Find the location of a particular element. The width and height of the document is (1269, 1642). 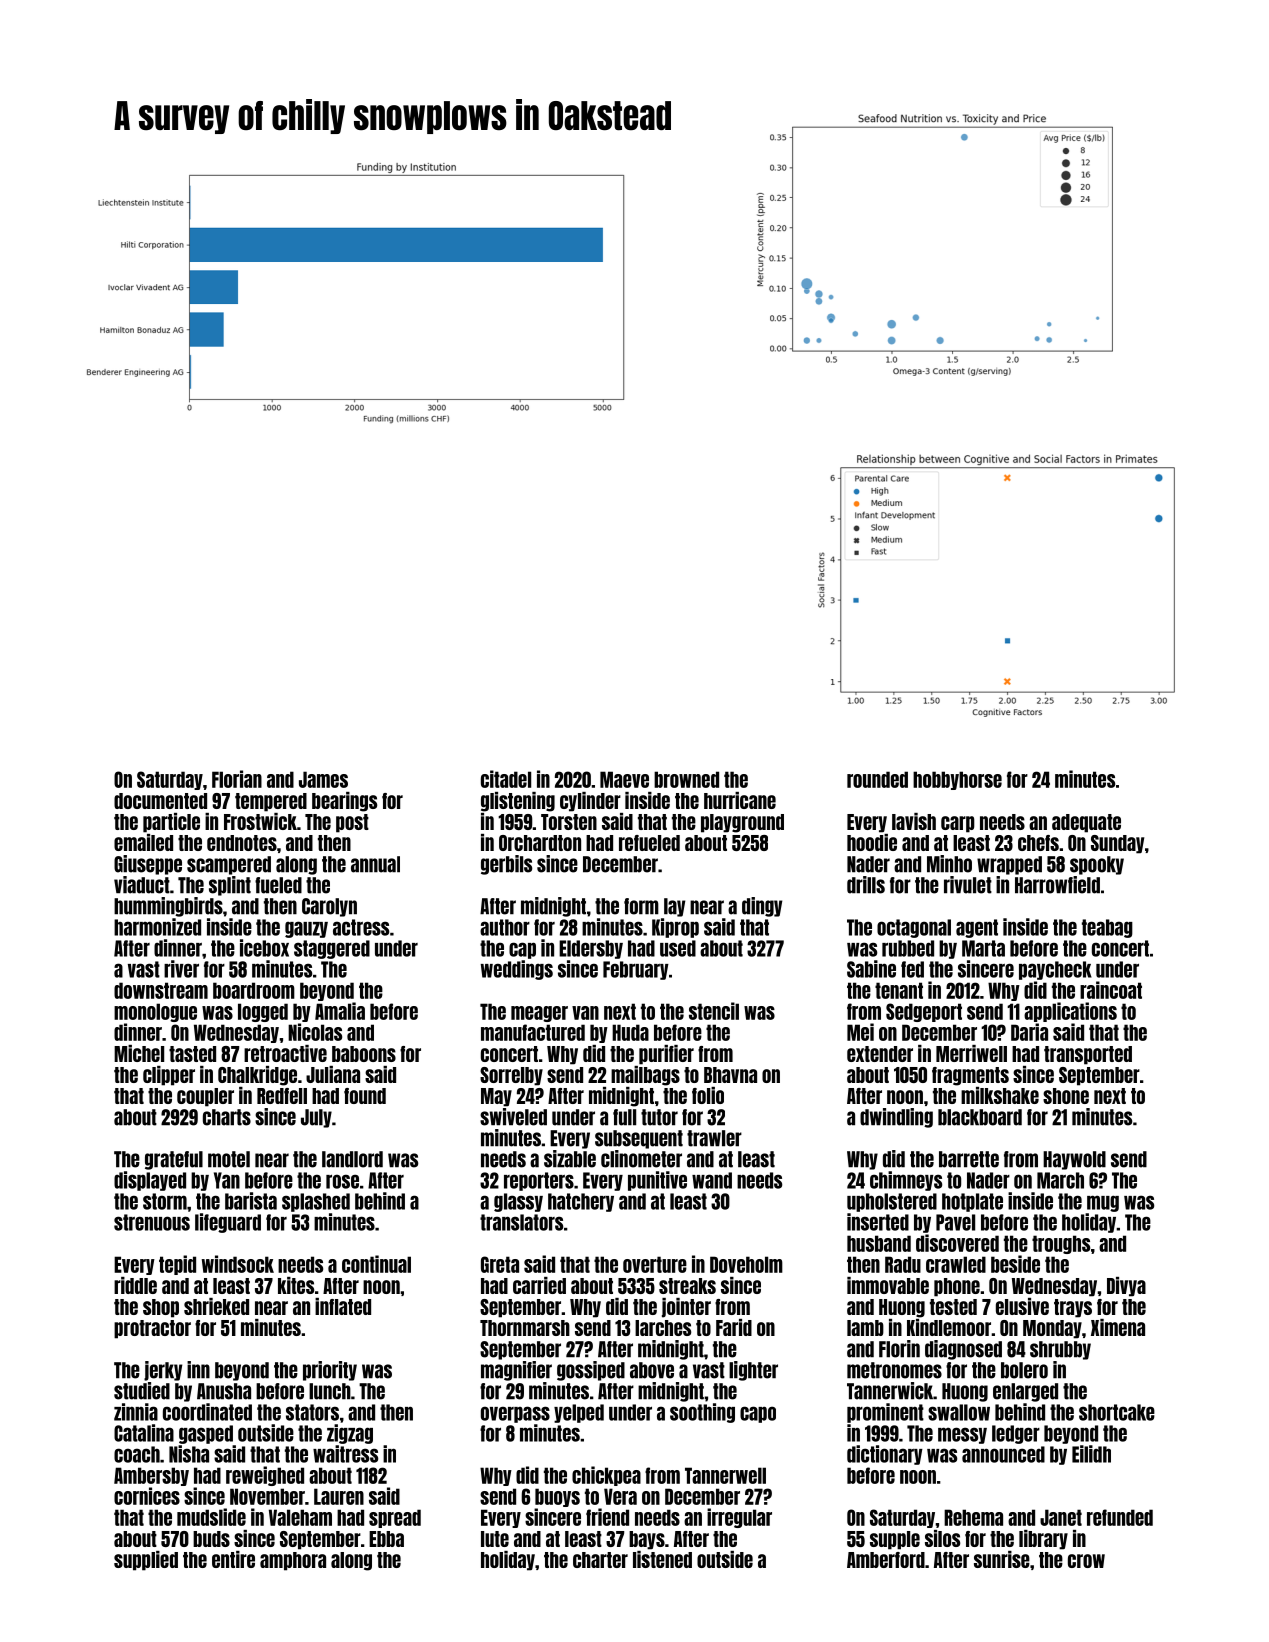

dwindling is located at coordinates (896, 1118).
